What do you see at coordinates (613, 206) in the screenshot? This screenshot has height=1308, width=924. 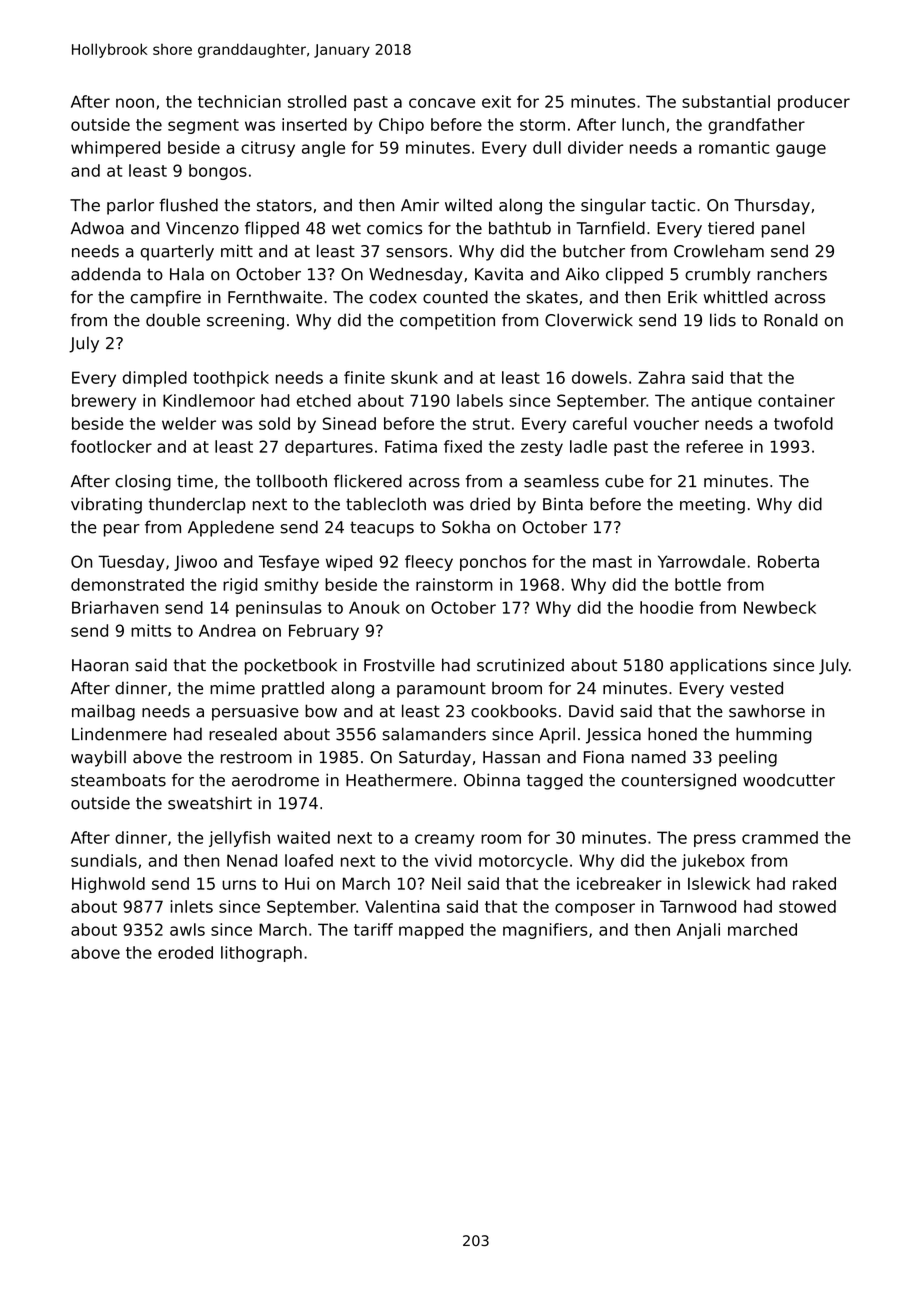 I see `singular` at bounding box center [613, 206].
